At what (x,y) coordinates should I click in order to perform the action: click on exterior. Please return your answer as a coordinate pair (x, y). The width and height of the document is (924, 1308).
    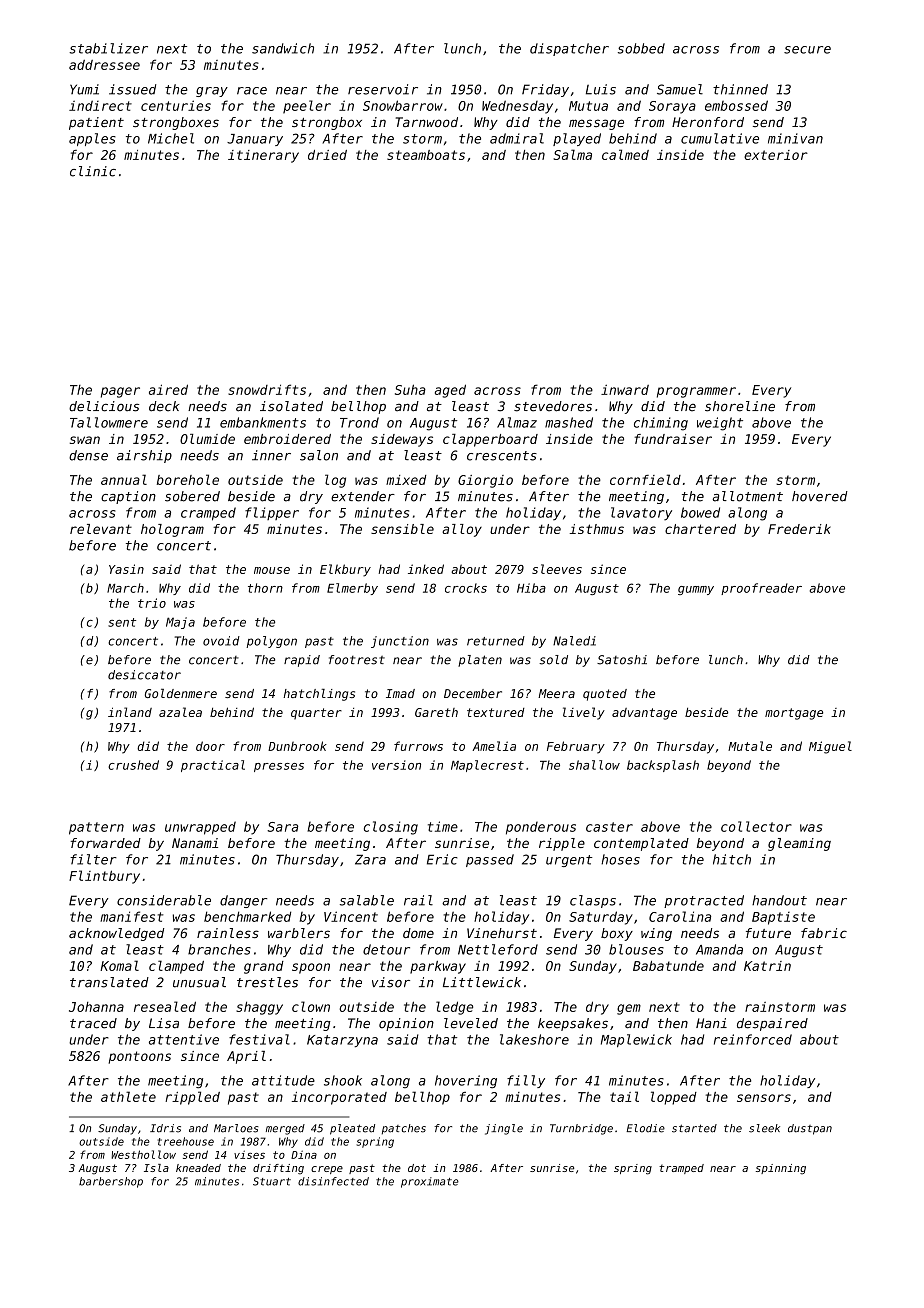
    Looking at the image, I should click on (776, 155).
